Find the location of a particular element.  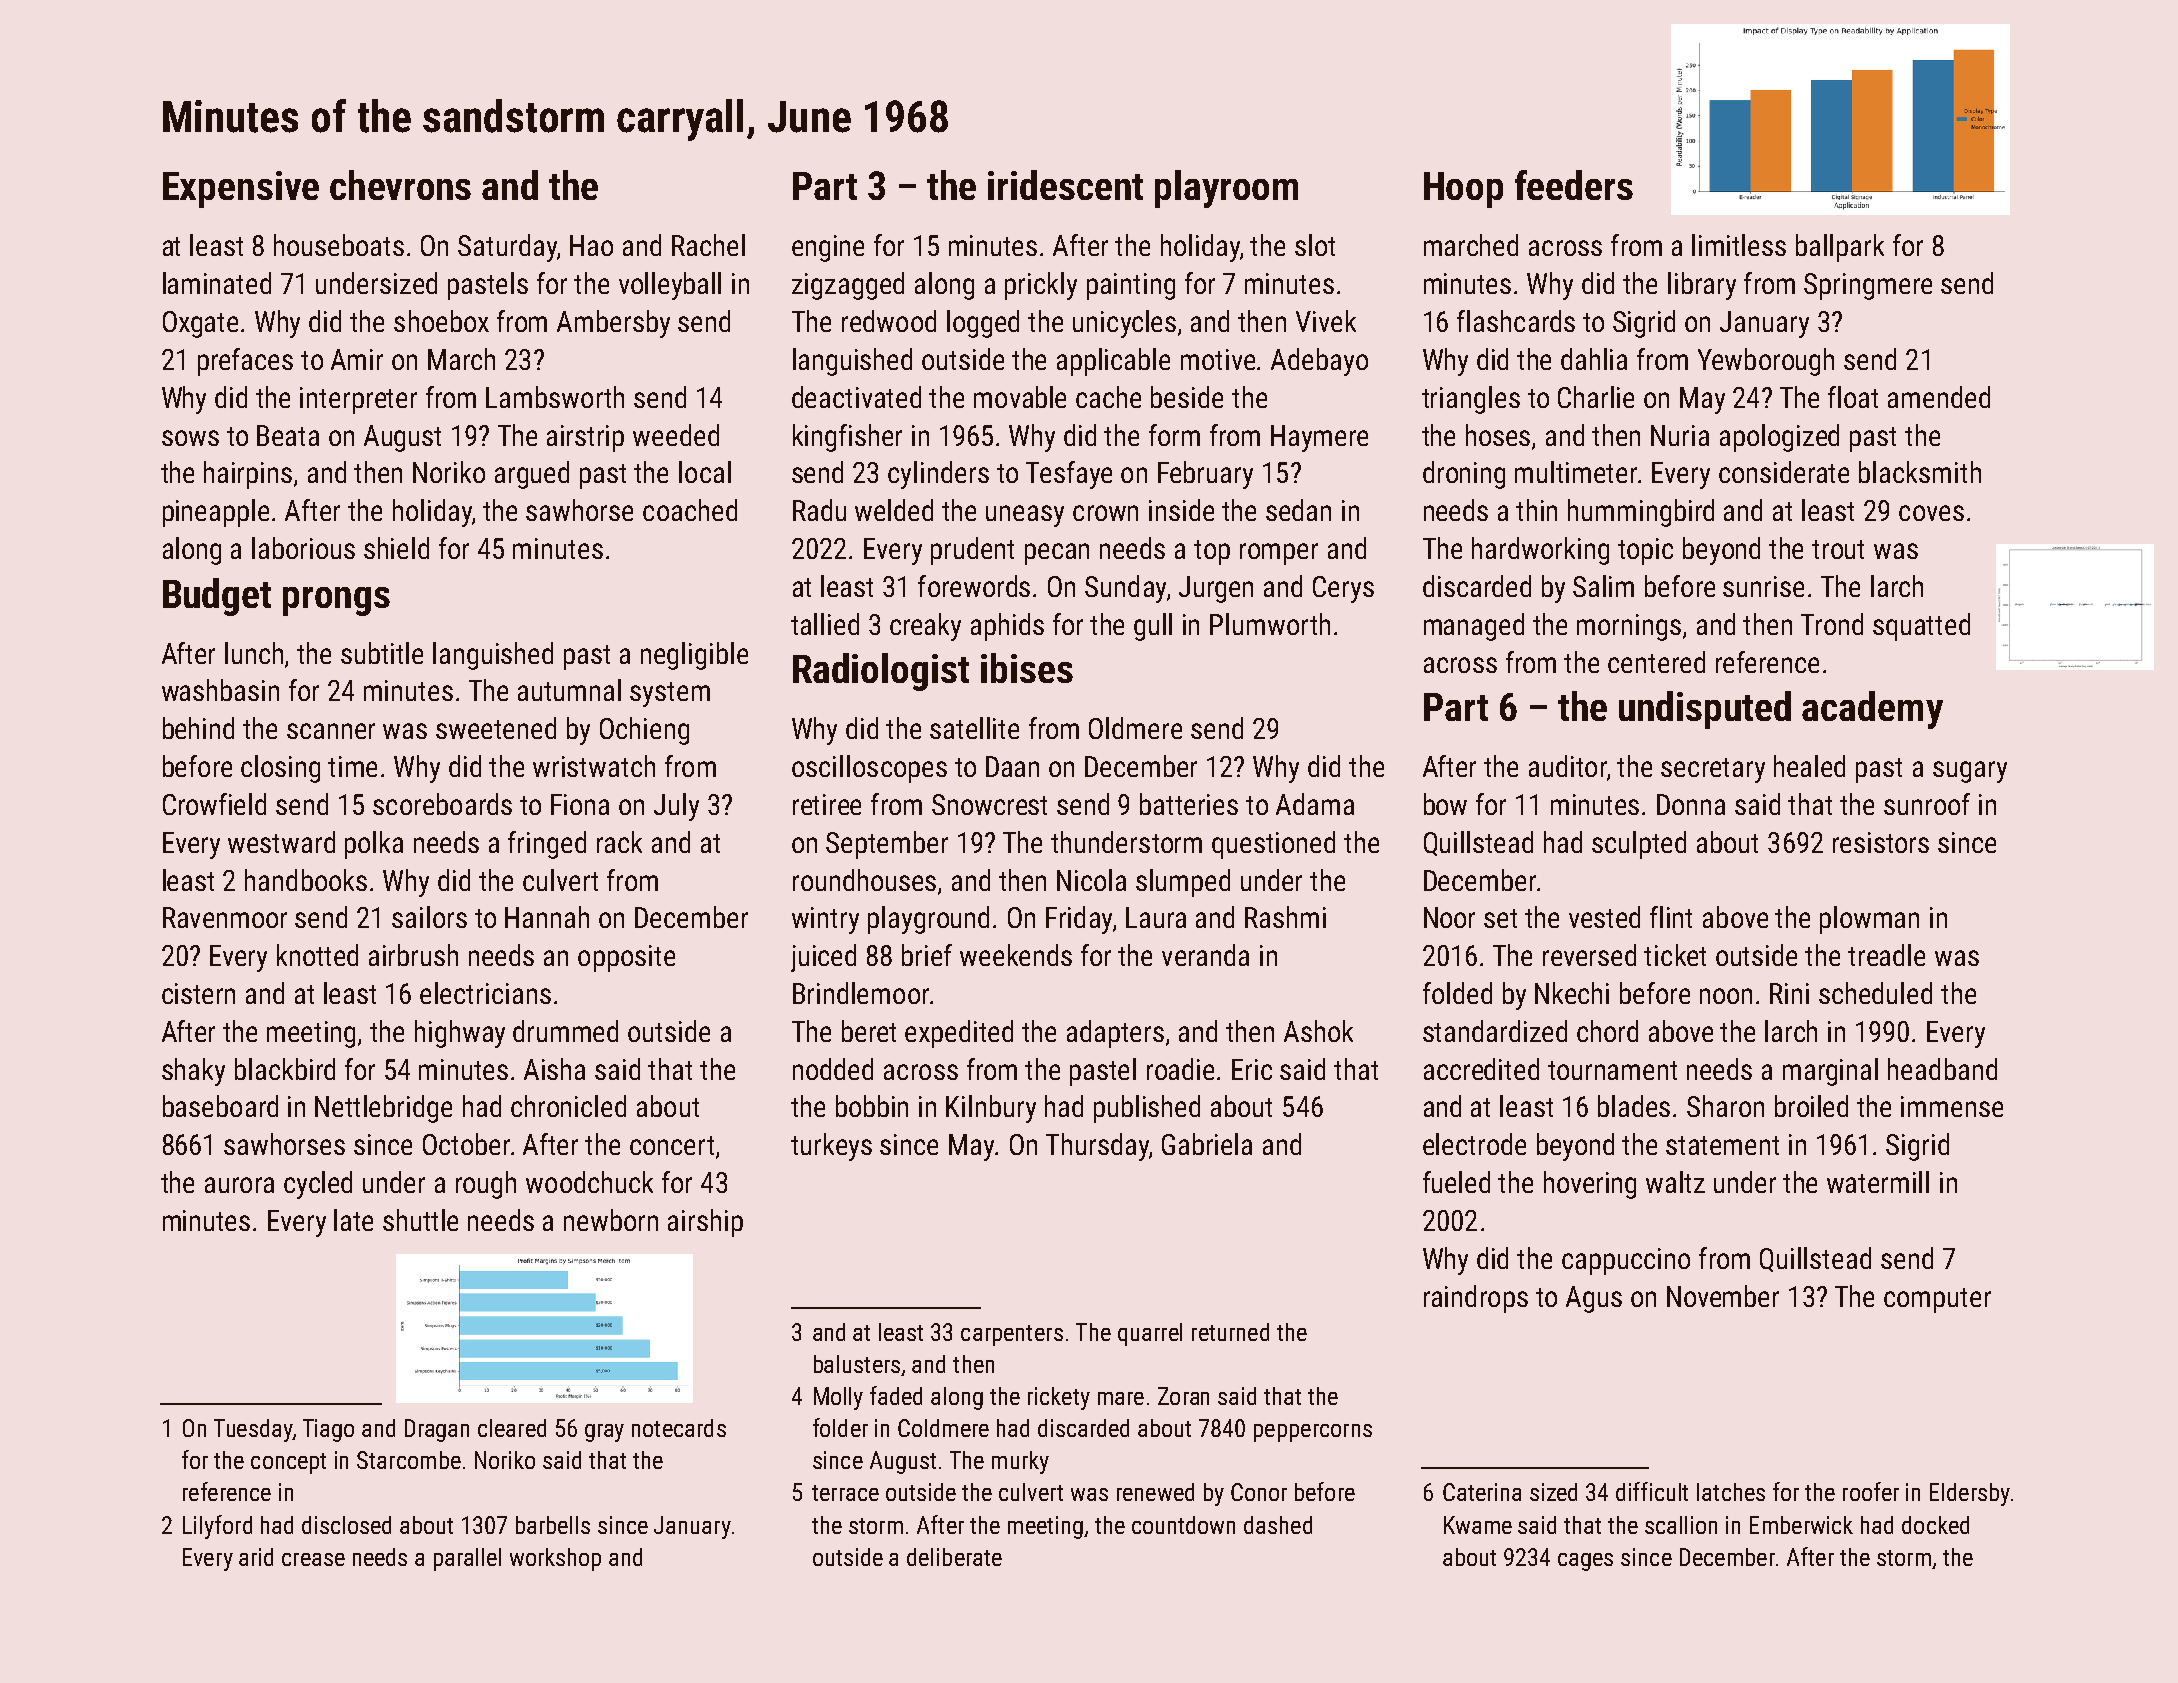

redwood is located at coordinates (889, 321).
